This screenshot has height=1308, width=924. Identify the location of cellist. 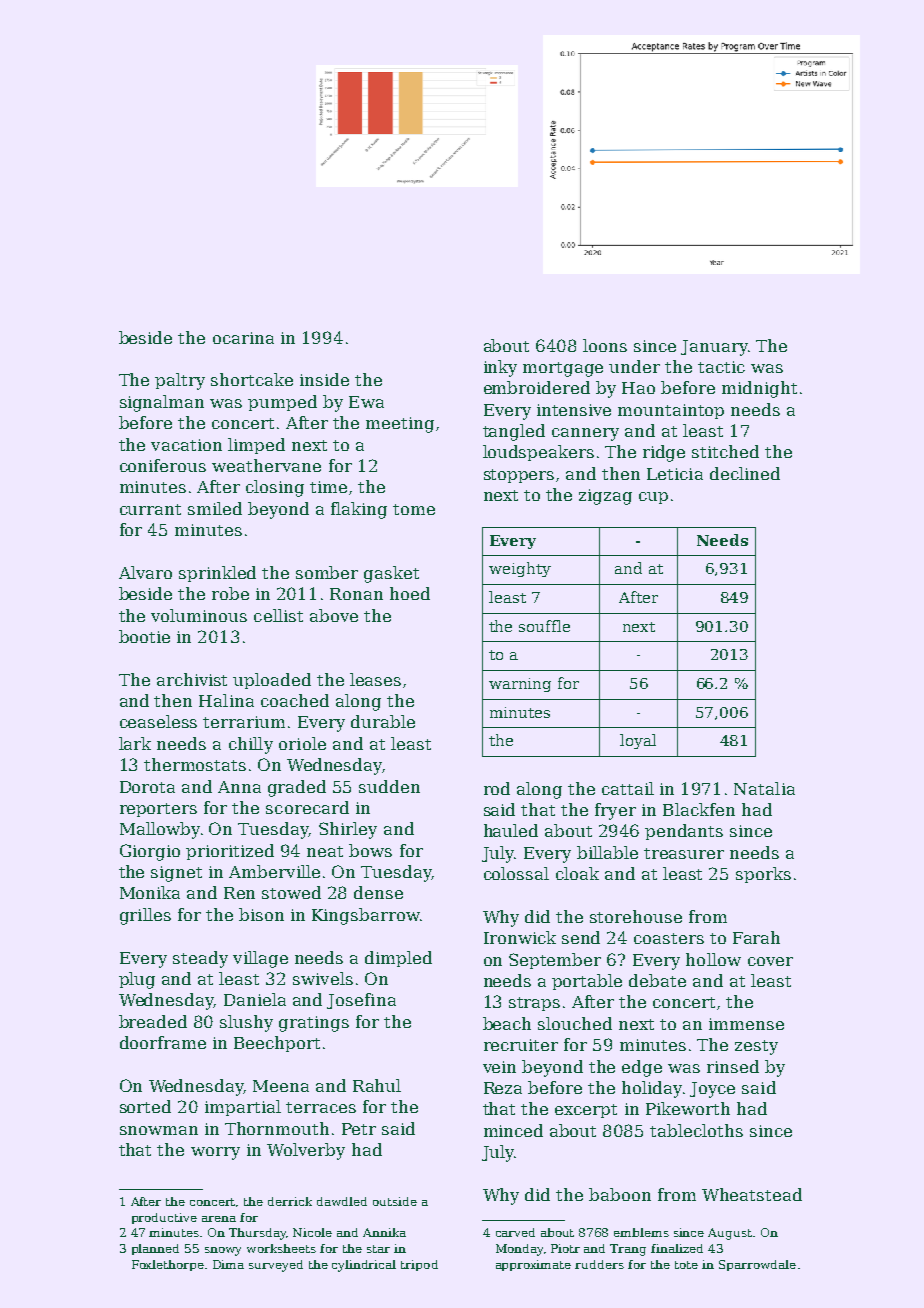
(278, 615).
